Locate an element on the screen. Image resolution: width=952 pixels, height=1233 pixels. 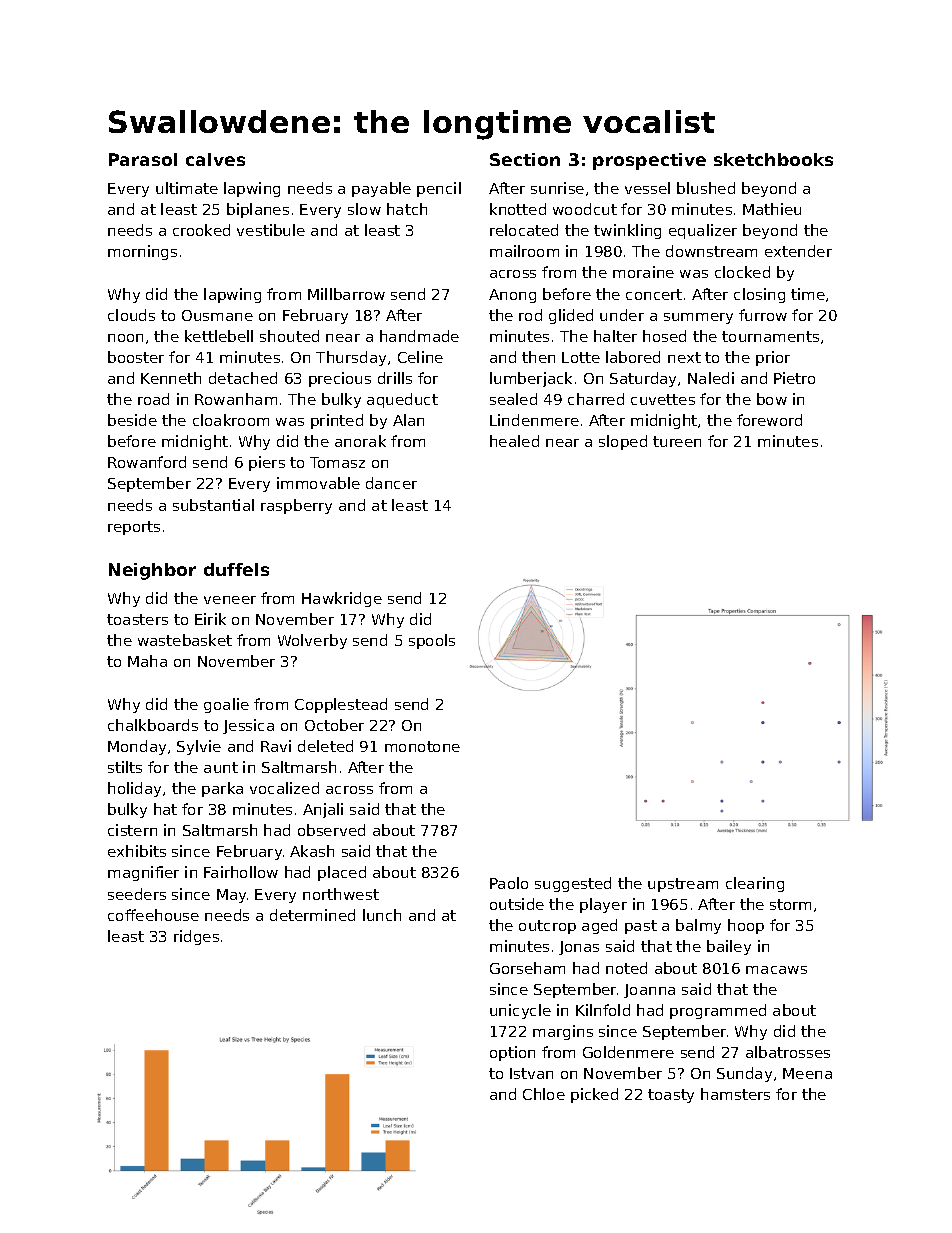
option is located at coordinates (512, 1053).
